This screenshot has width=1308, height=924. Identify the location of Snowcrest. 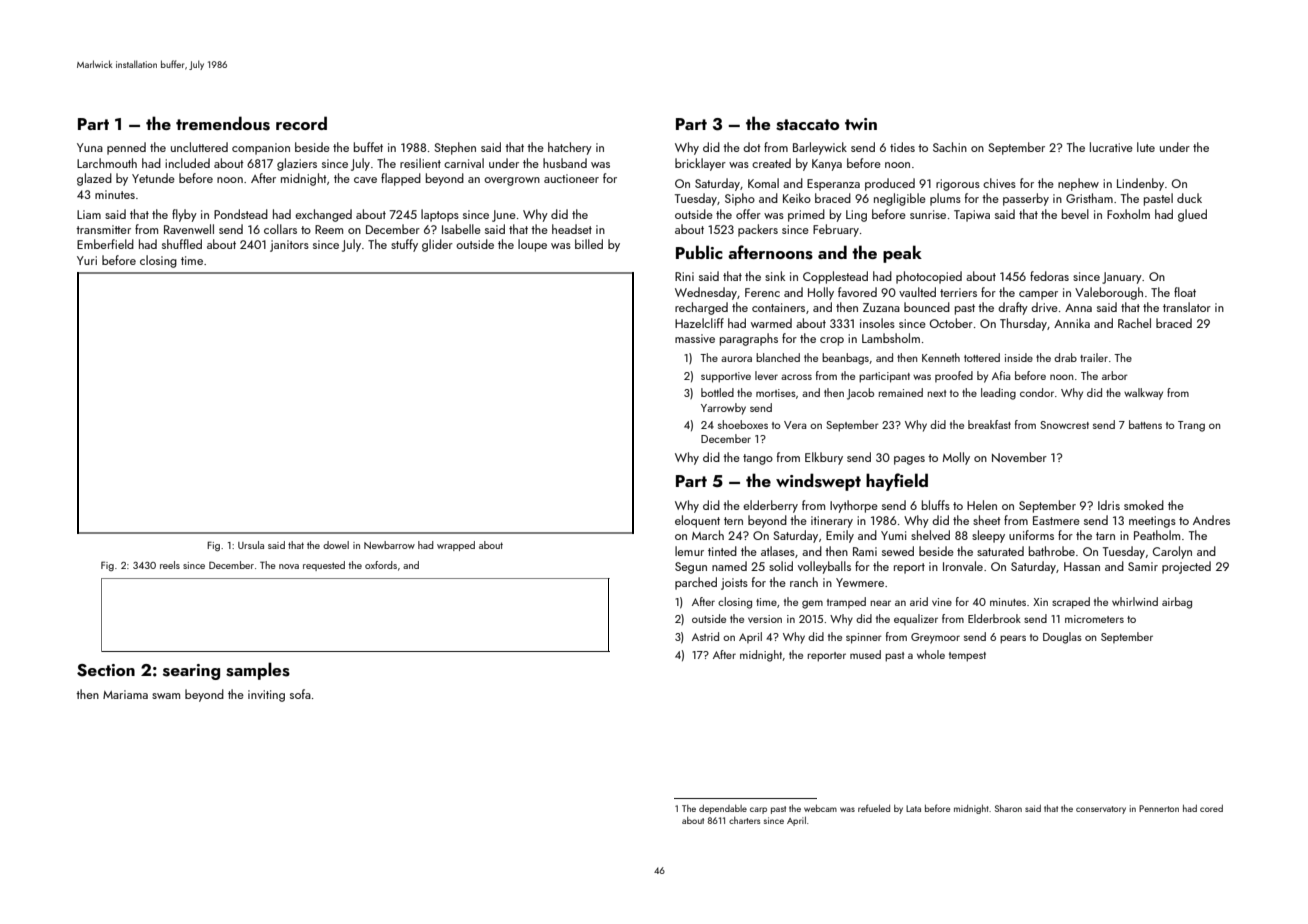
(1064, 425).
